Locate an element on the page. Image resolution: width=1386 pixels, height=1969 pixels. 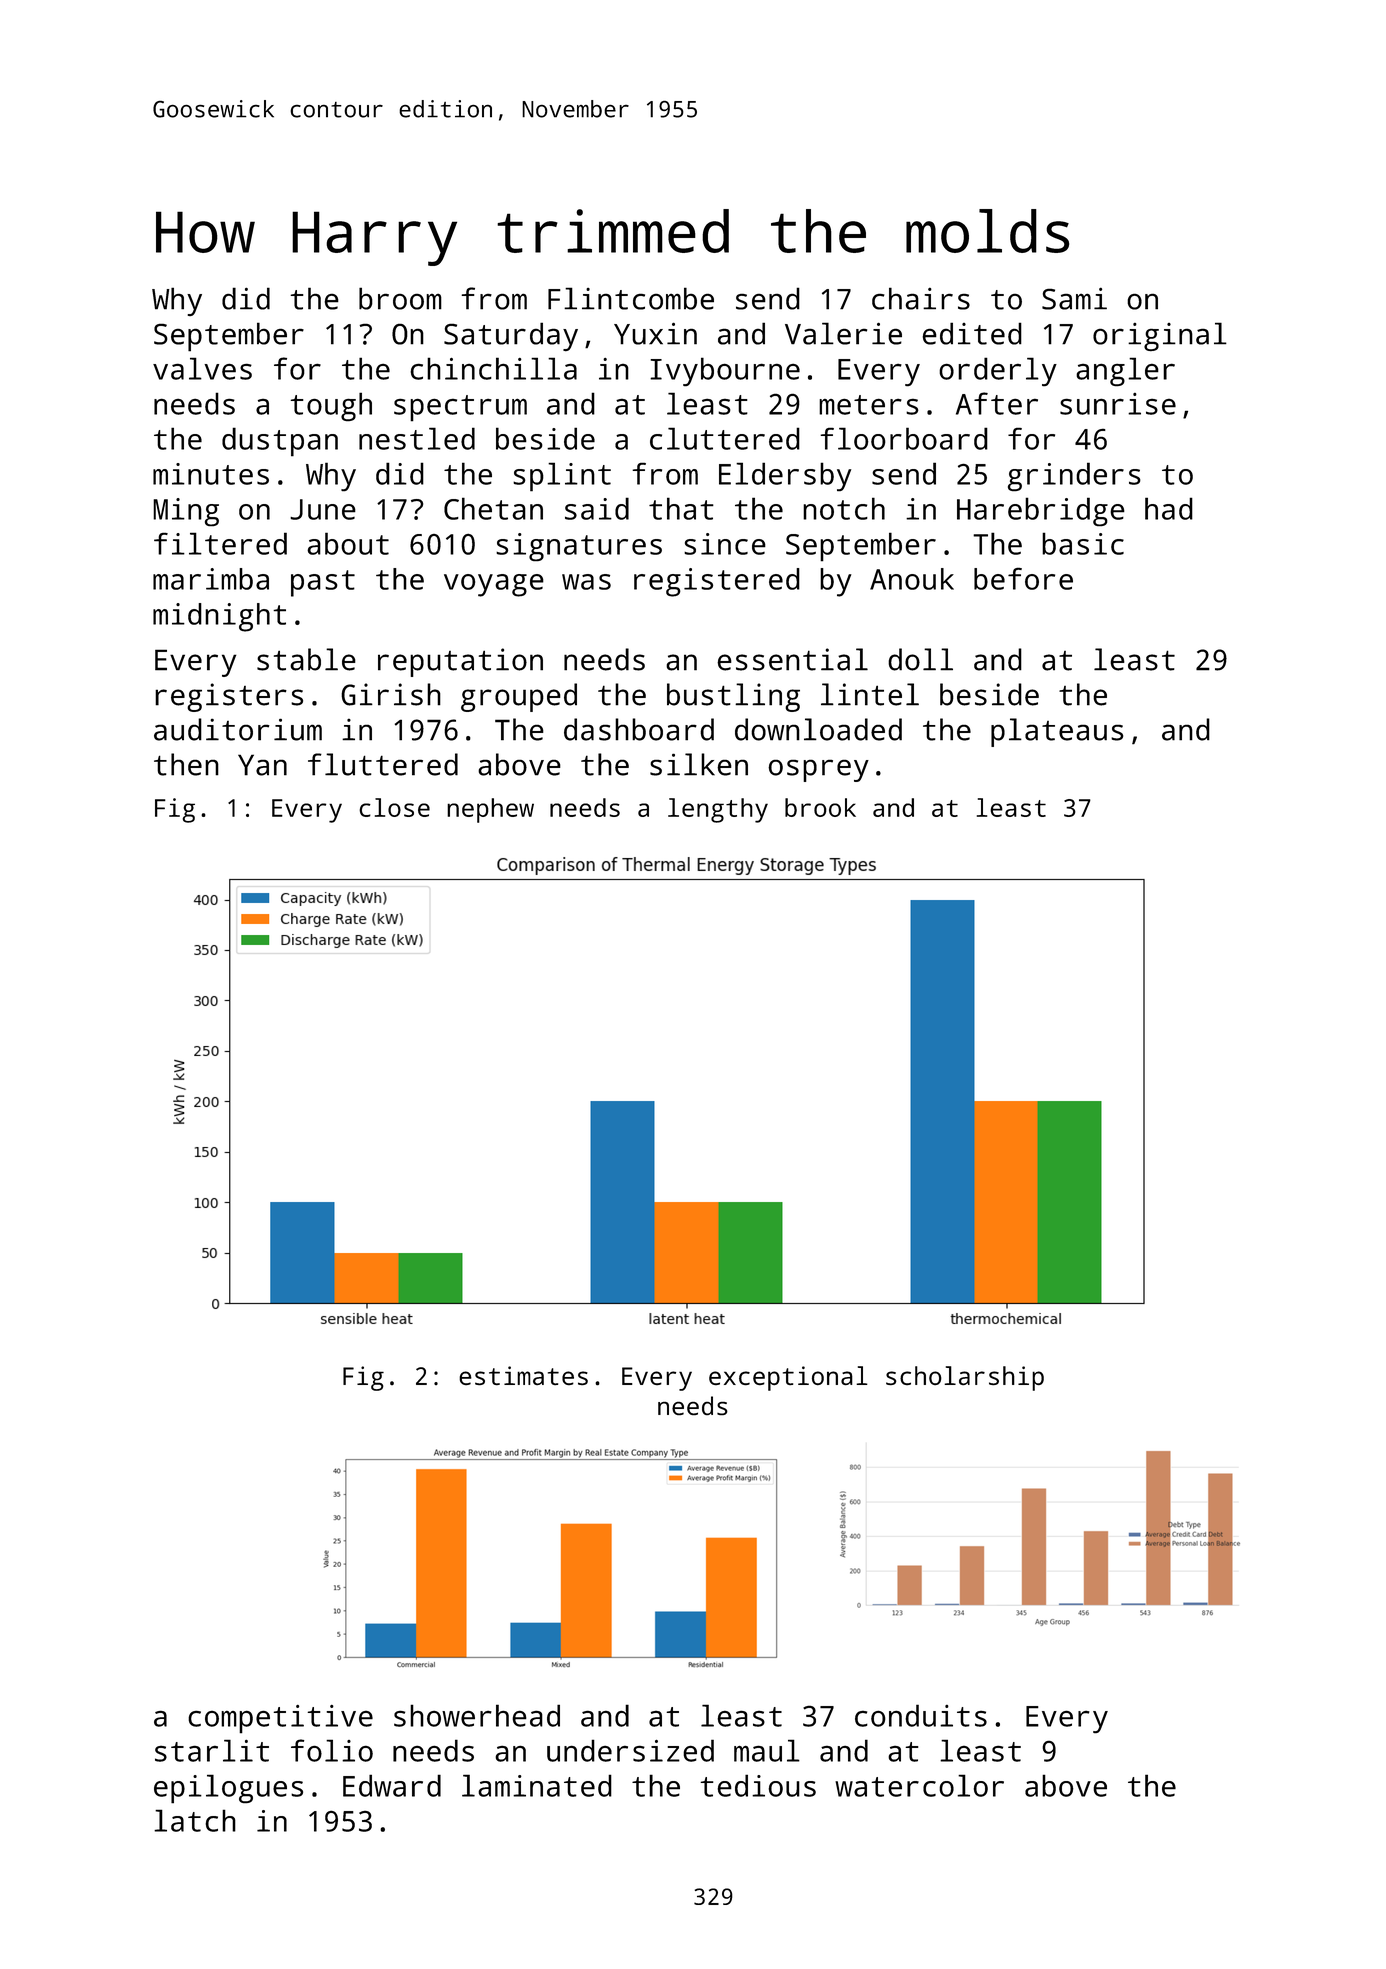
Anouk is located at coordinates (912, 579).
